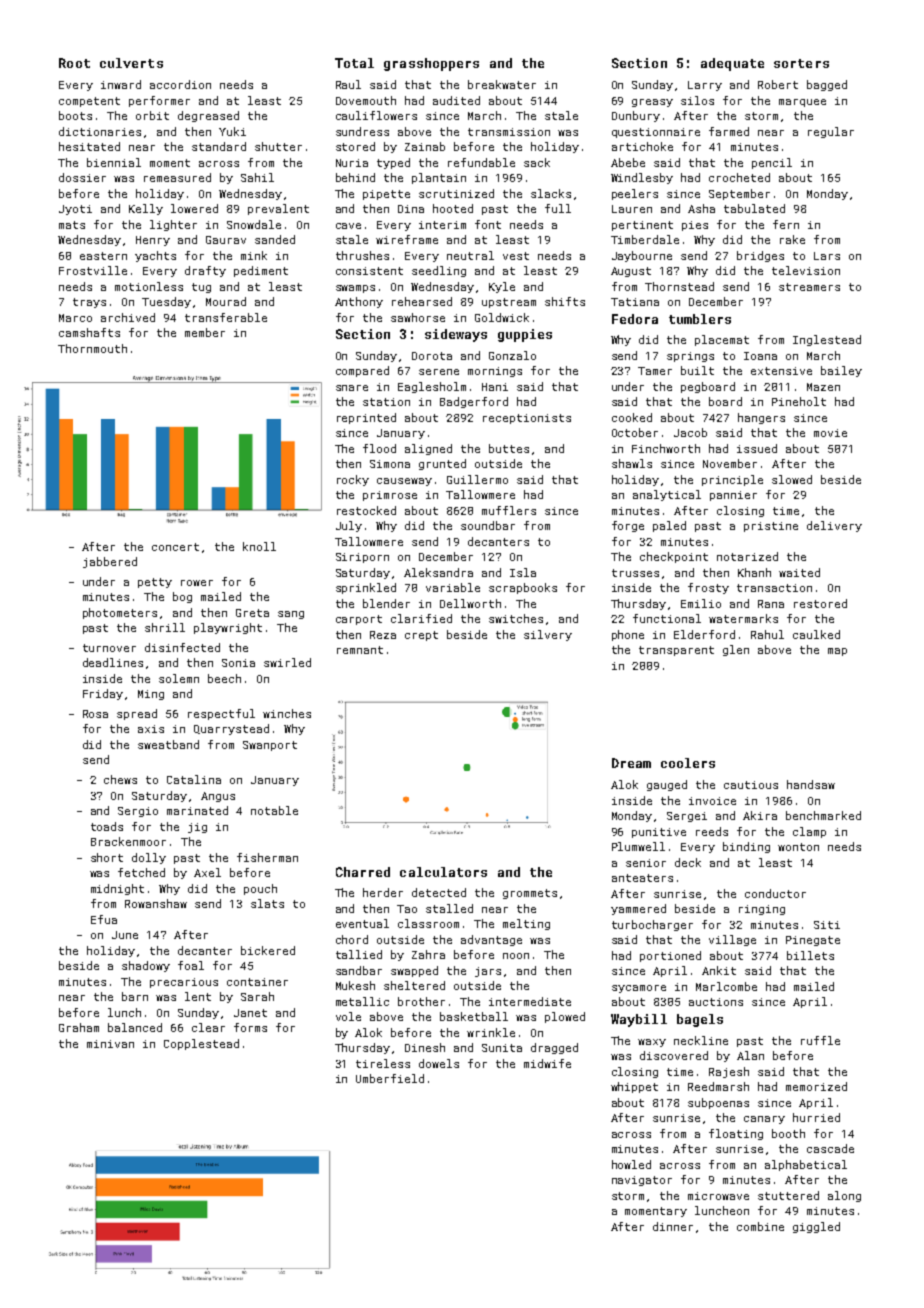  I want to click on Siriporn, so click(362, 558).
